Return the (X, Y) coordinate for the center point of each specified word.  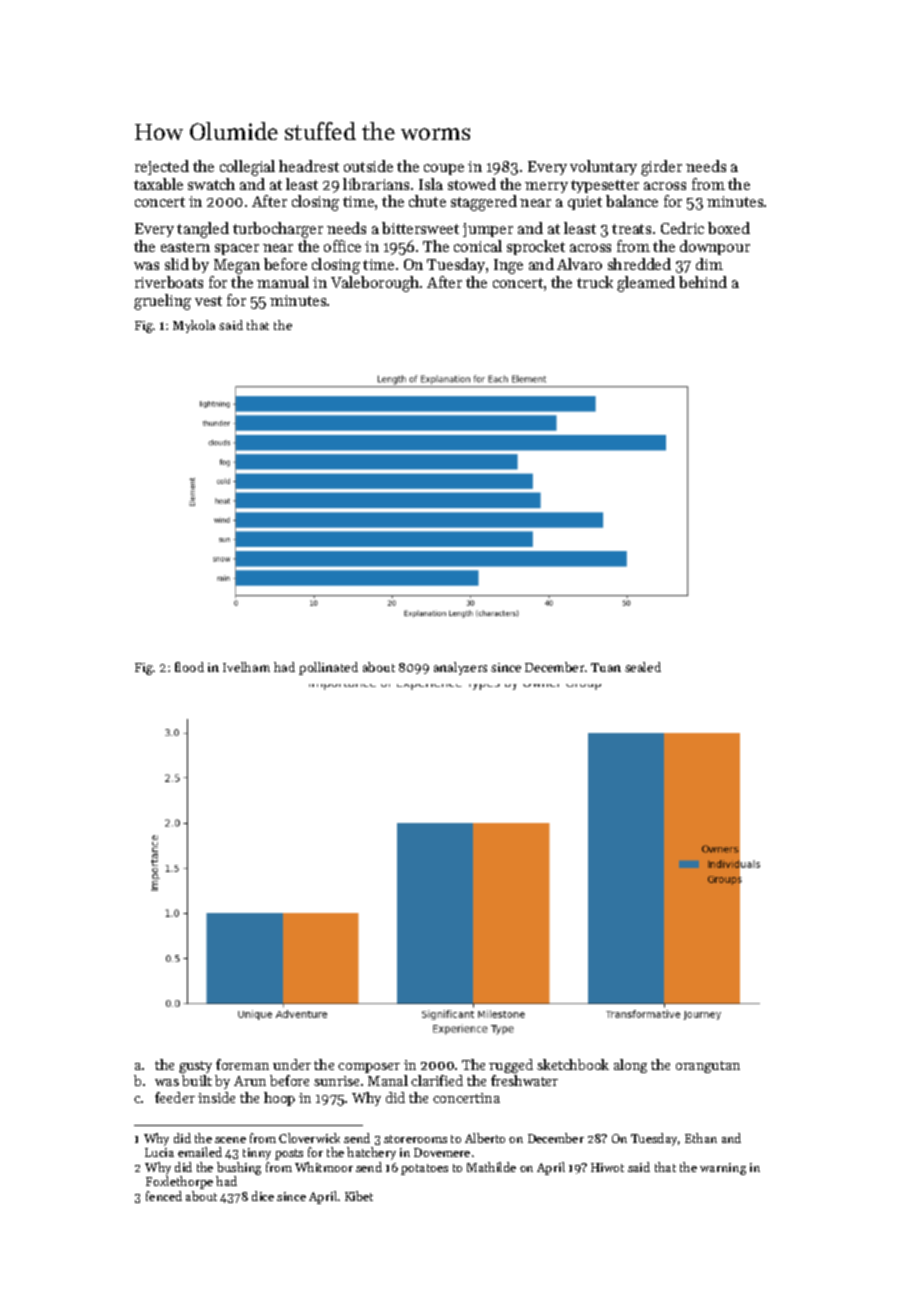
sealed (643, 667)
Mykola (194, 326)
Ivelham (246, 667)
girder (661, 168)
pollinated (328, 668)
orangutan (708, 1067)
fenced (164, 1196)
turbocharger (278, 230)
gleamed (646, 284)
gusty (195, 1067)
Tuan (606, 667)
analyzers (460, 668)
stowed (472, 184)
